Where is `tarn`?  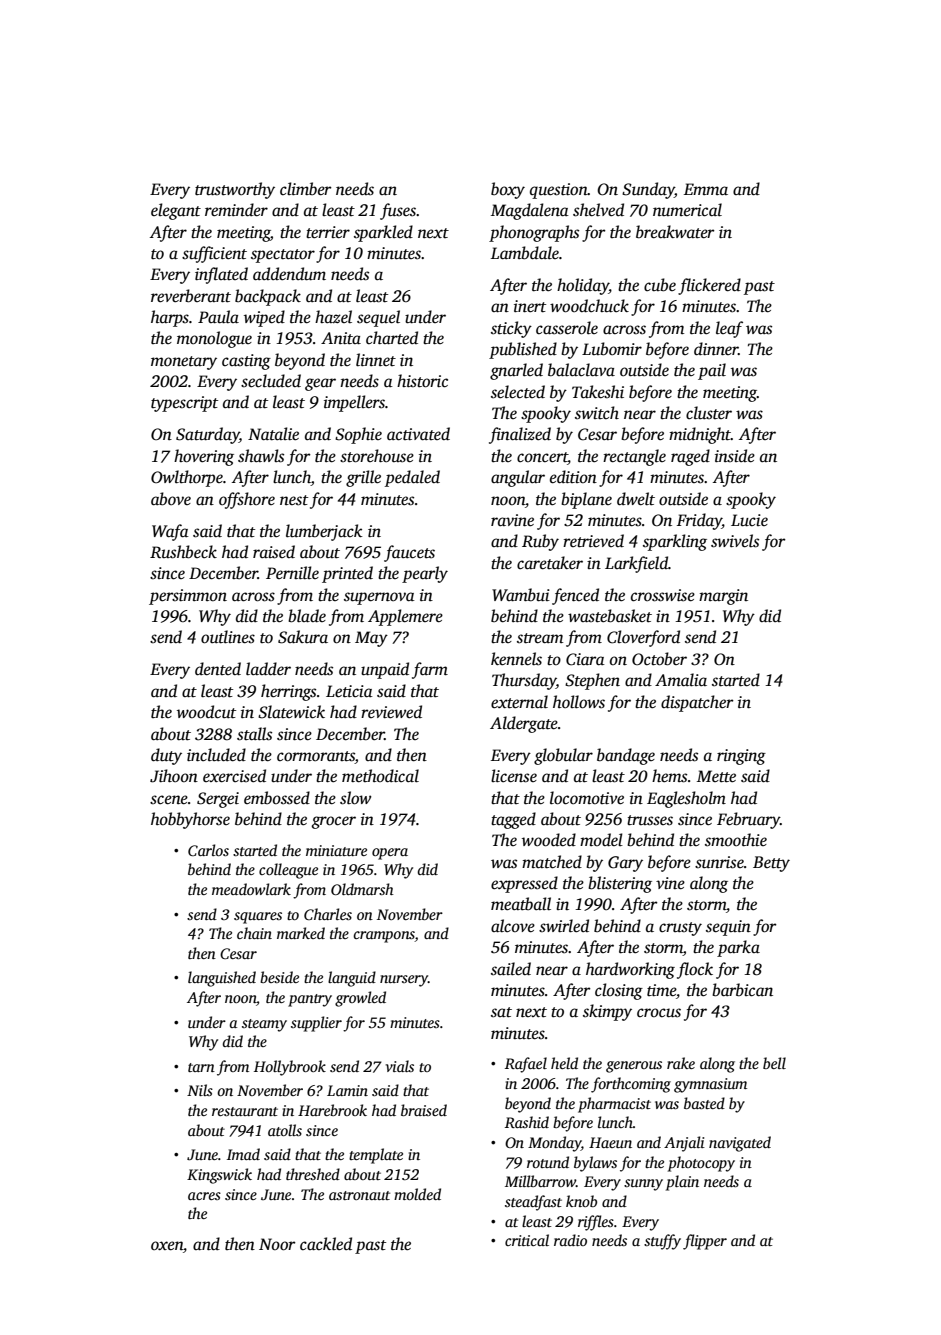 tarn is located at coordinates (201, 1067).
